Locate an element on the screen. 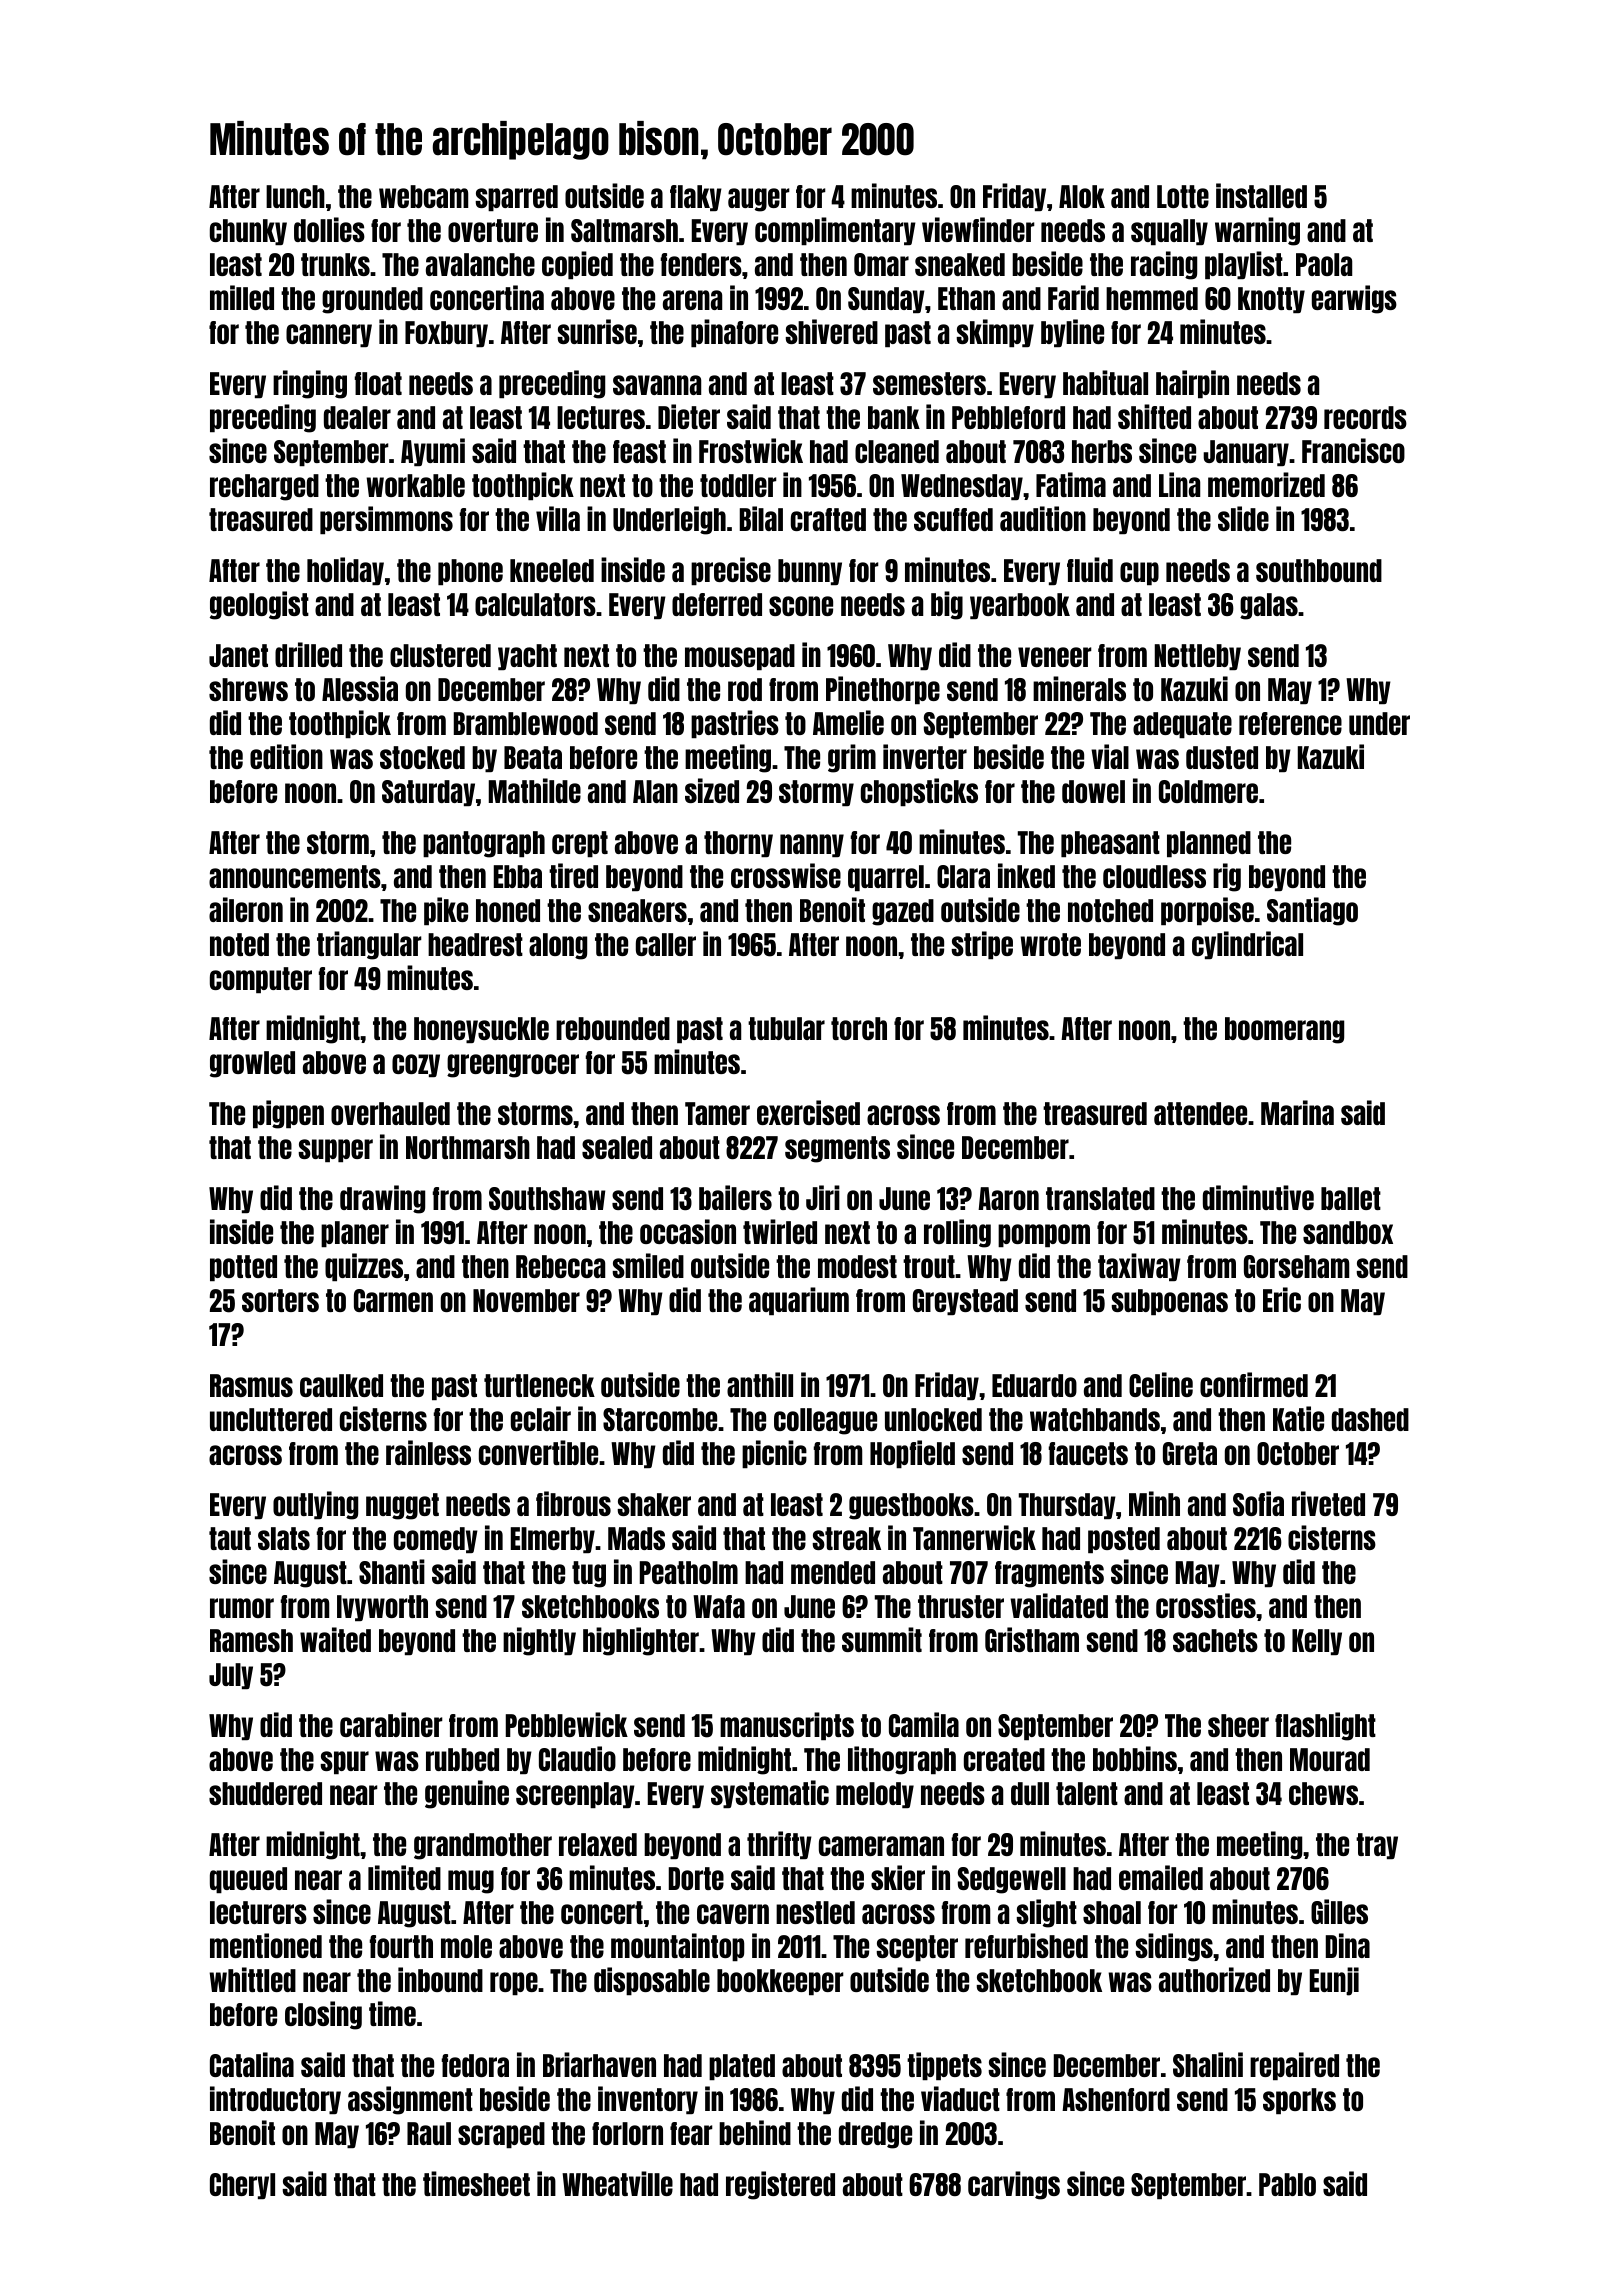  introductory is located at coordinates (275, 2100).
